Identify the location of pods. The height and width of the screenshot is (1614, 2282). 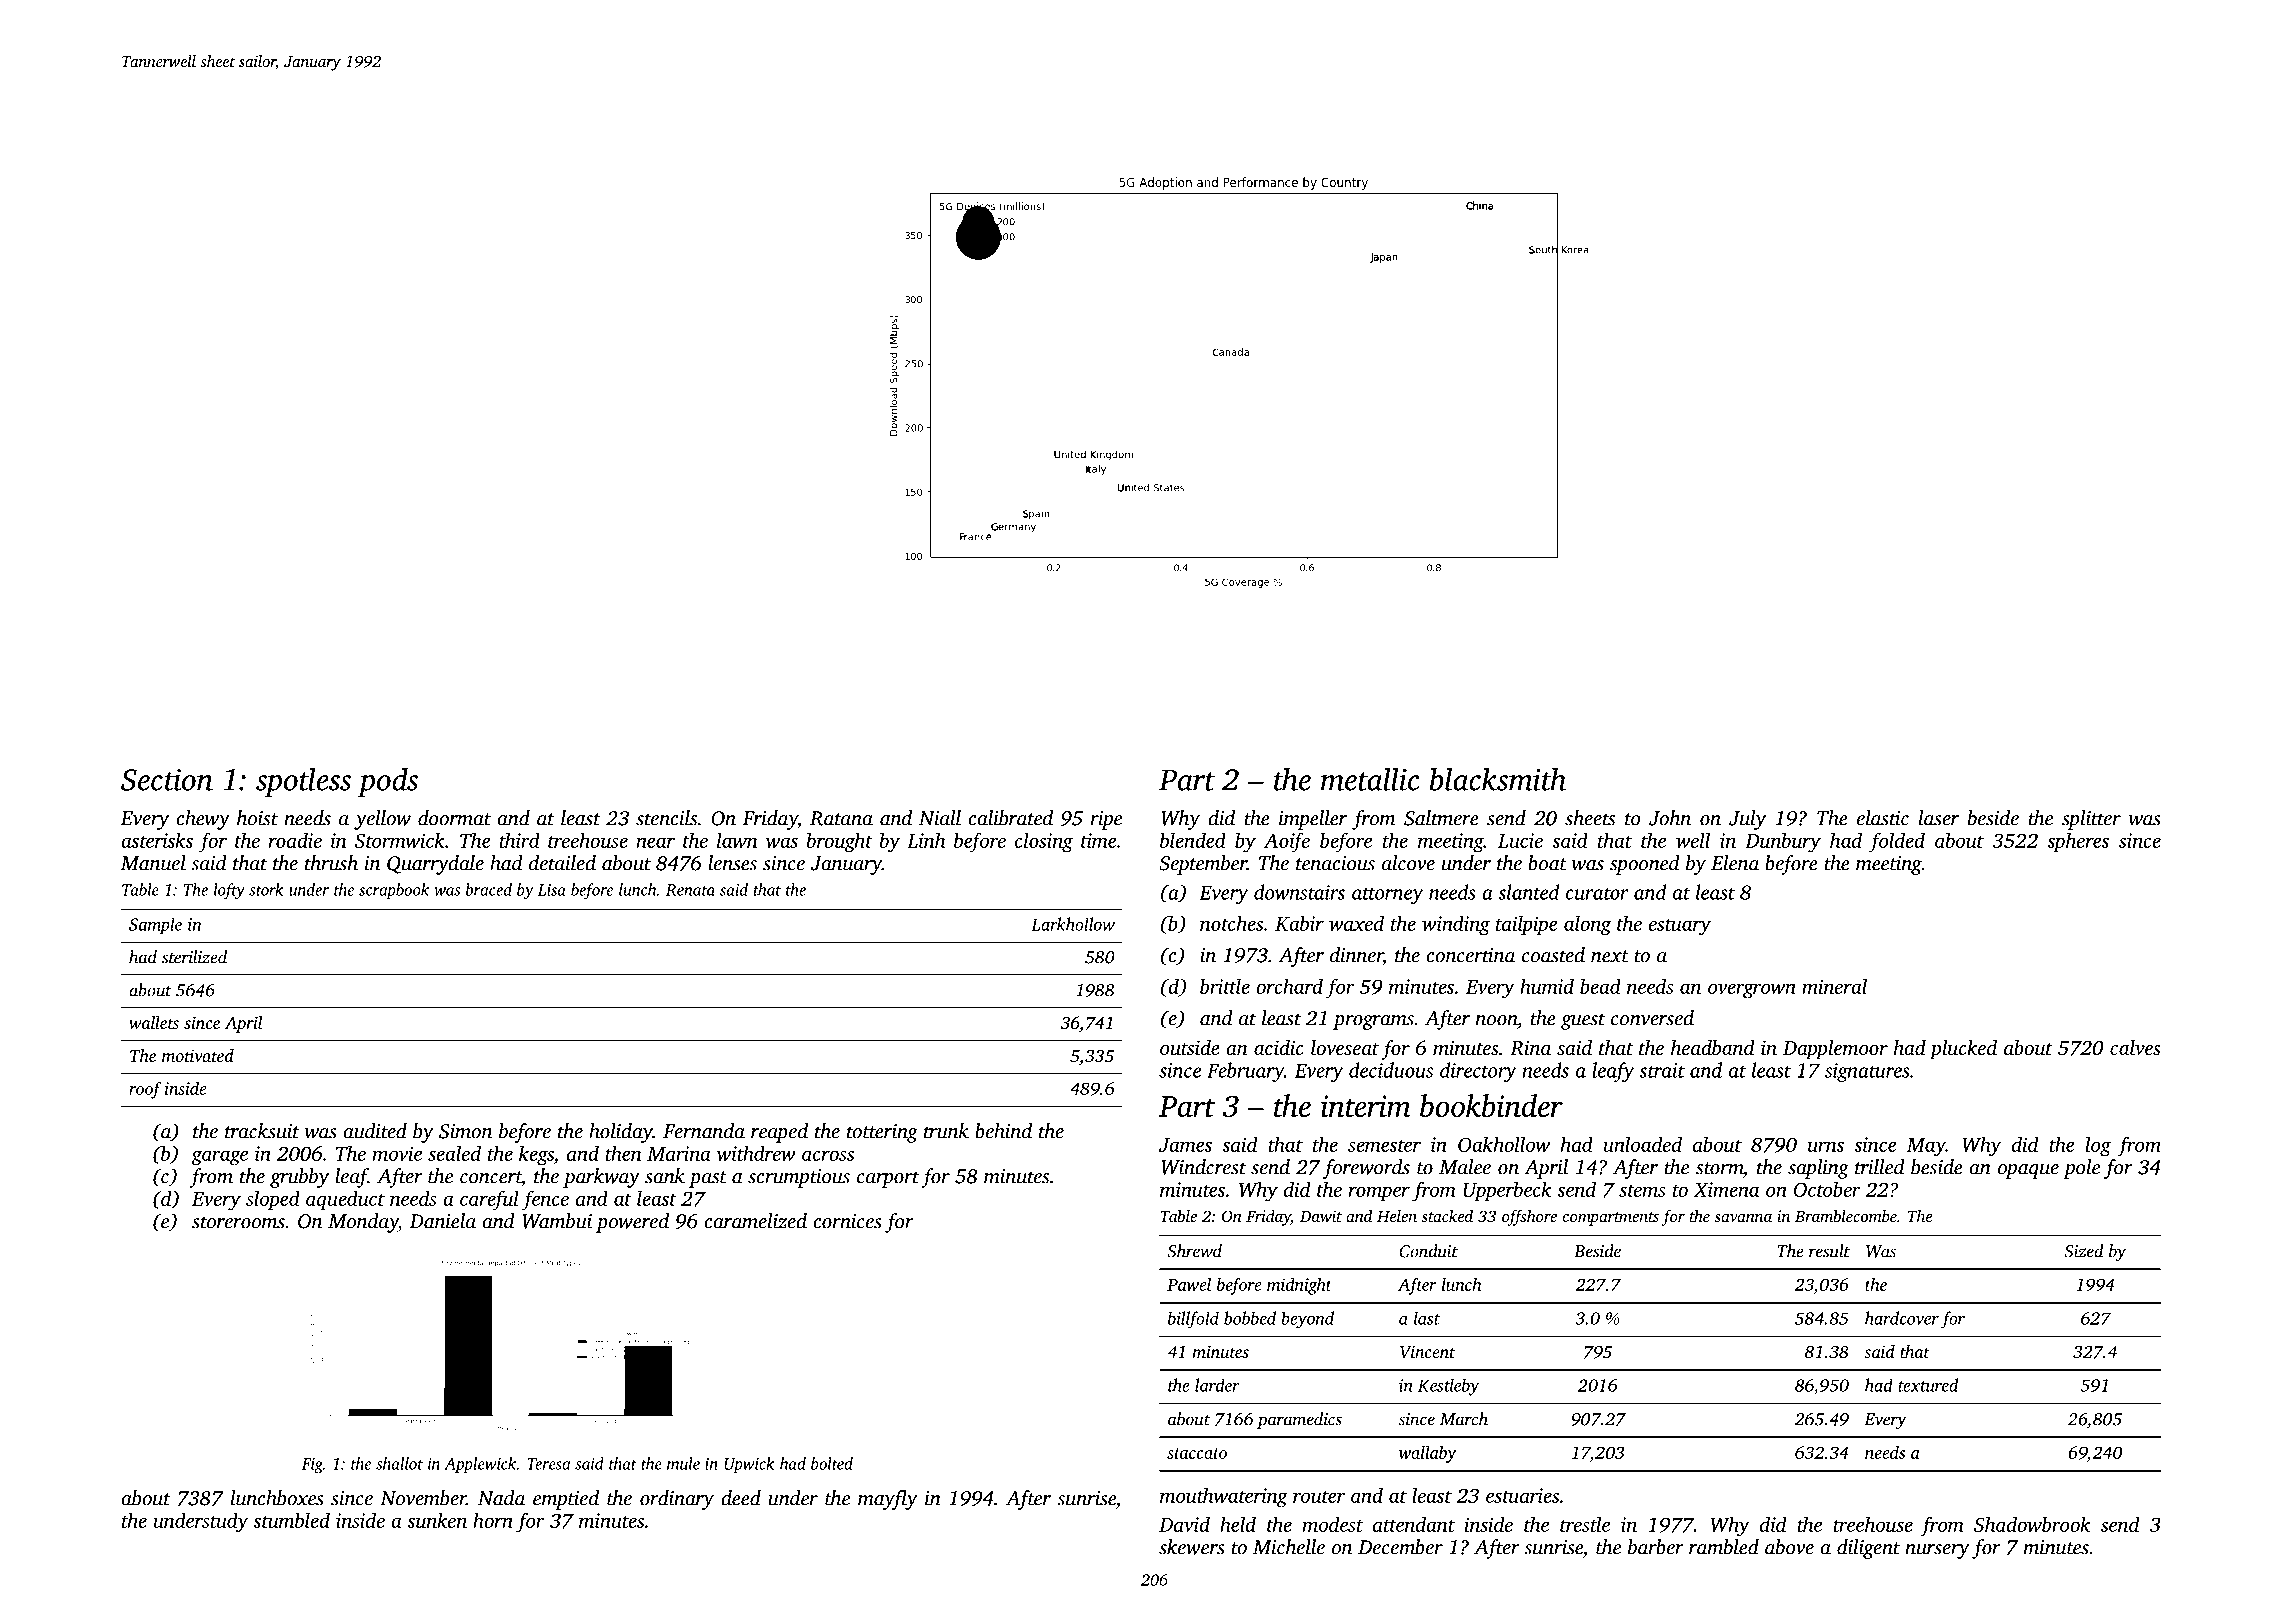
(388, 782).
